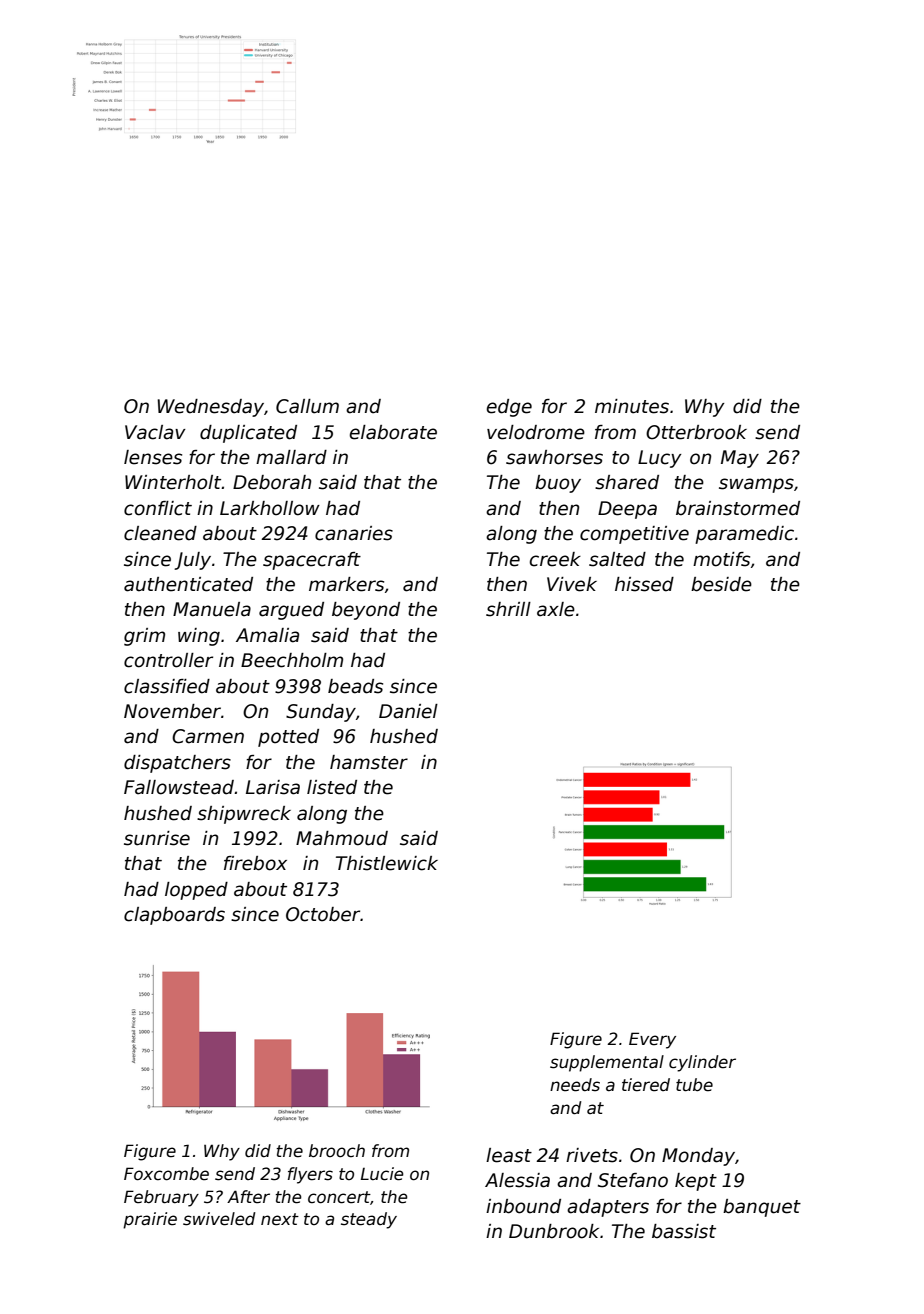 The width and height of the document is (924, 1314). Describe the element at coordinates (173, 482) in the document. I see `Winterholt` at that location.
